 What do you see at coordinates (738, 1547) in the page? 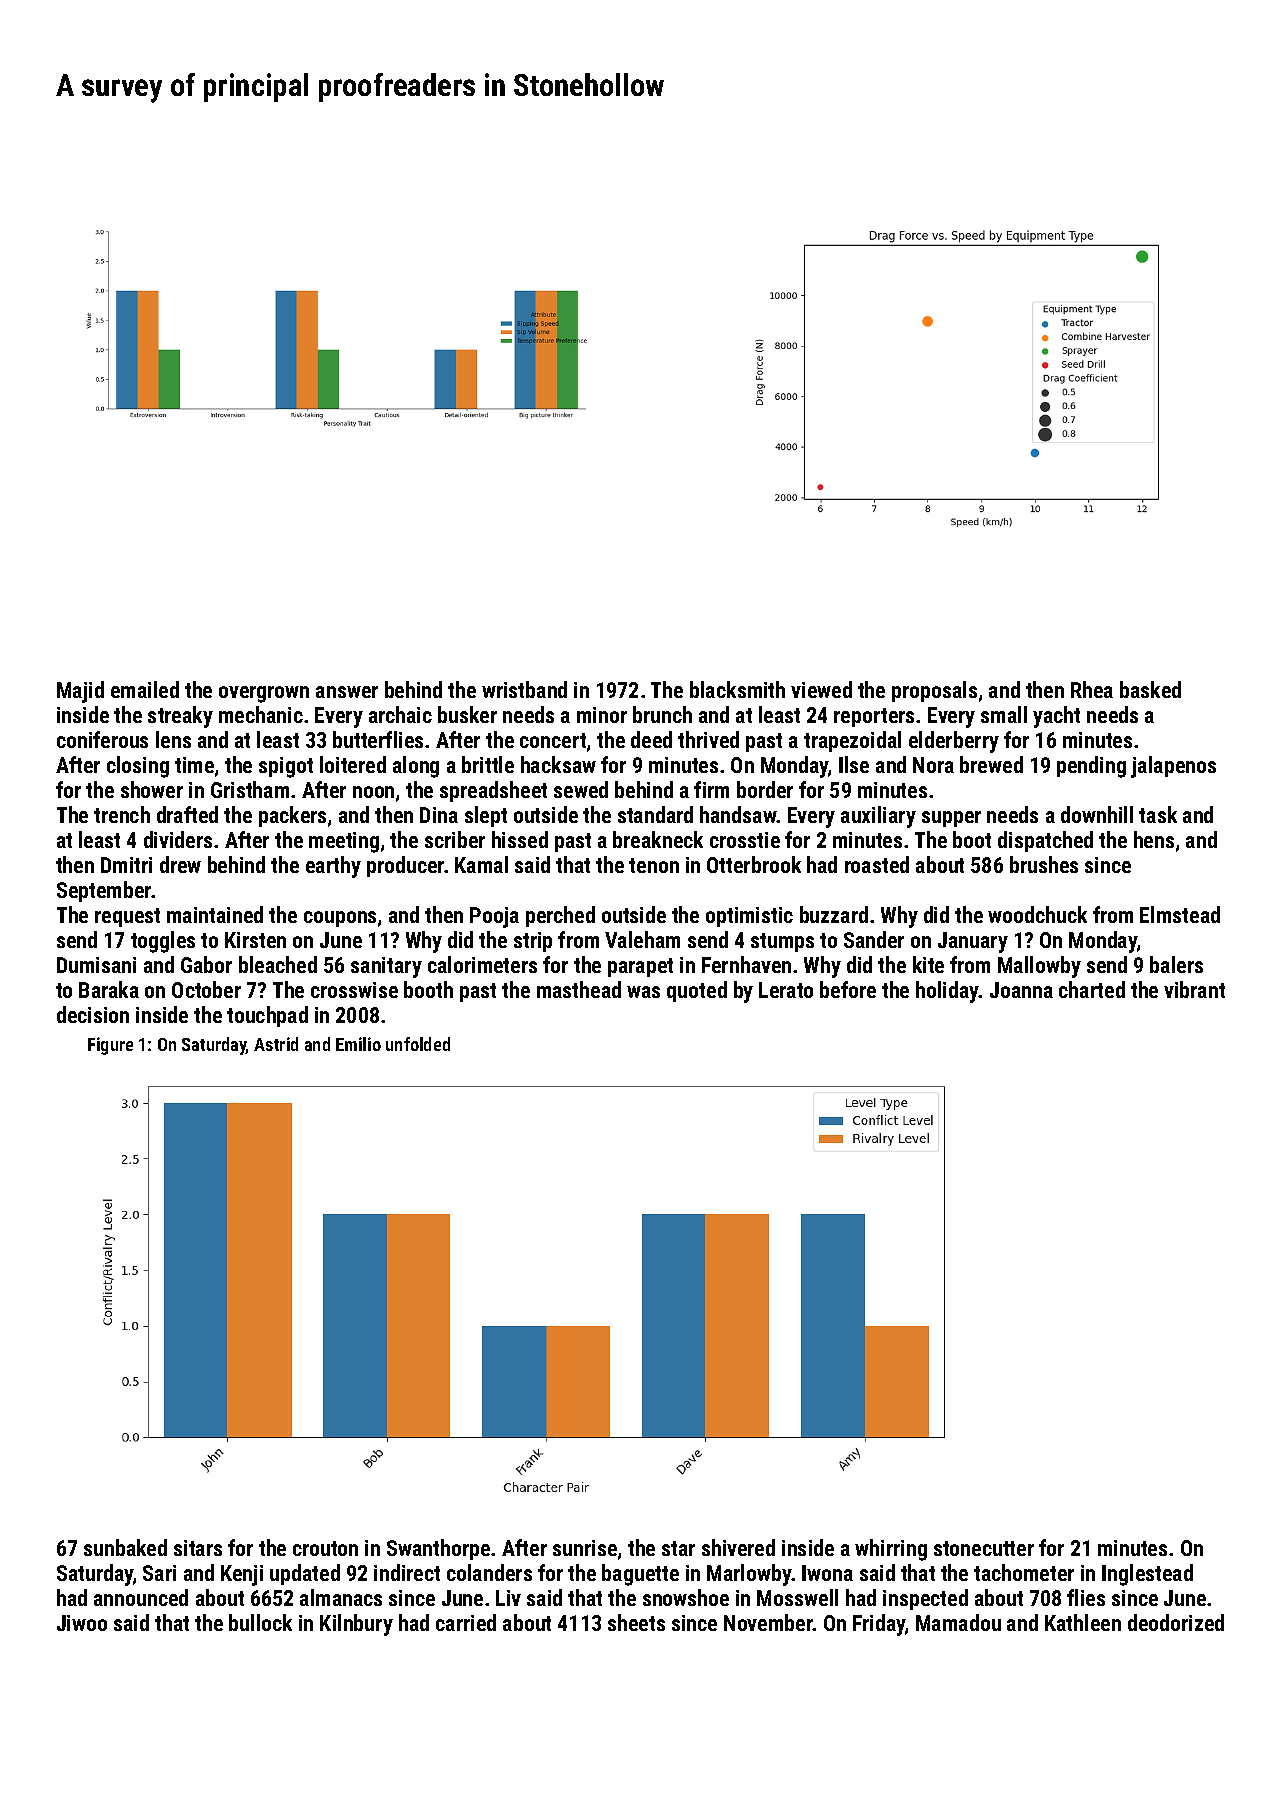
I see `shivered` at bounding box center [738, 1547].
